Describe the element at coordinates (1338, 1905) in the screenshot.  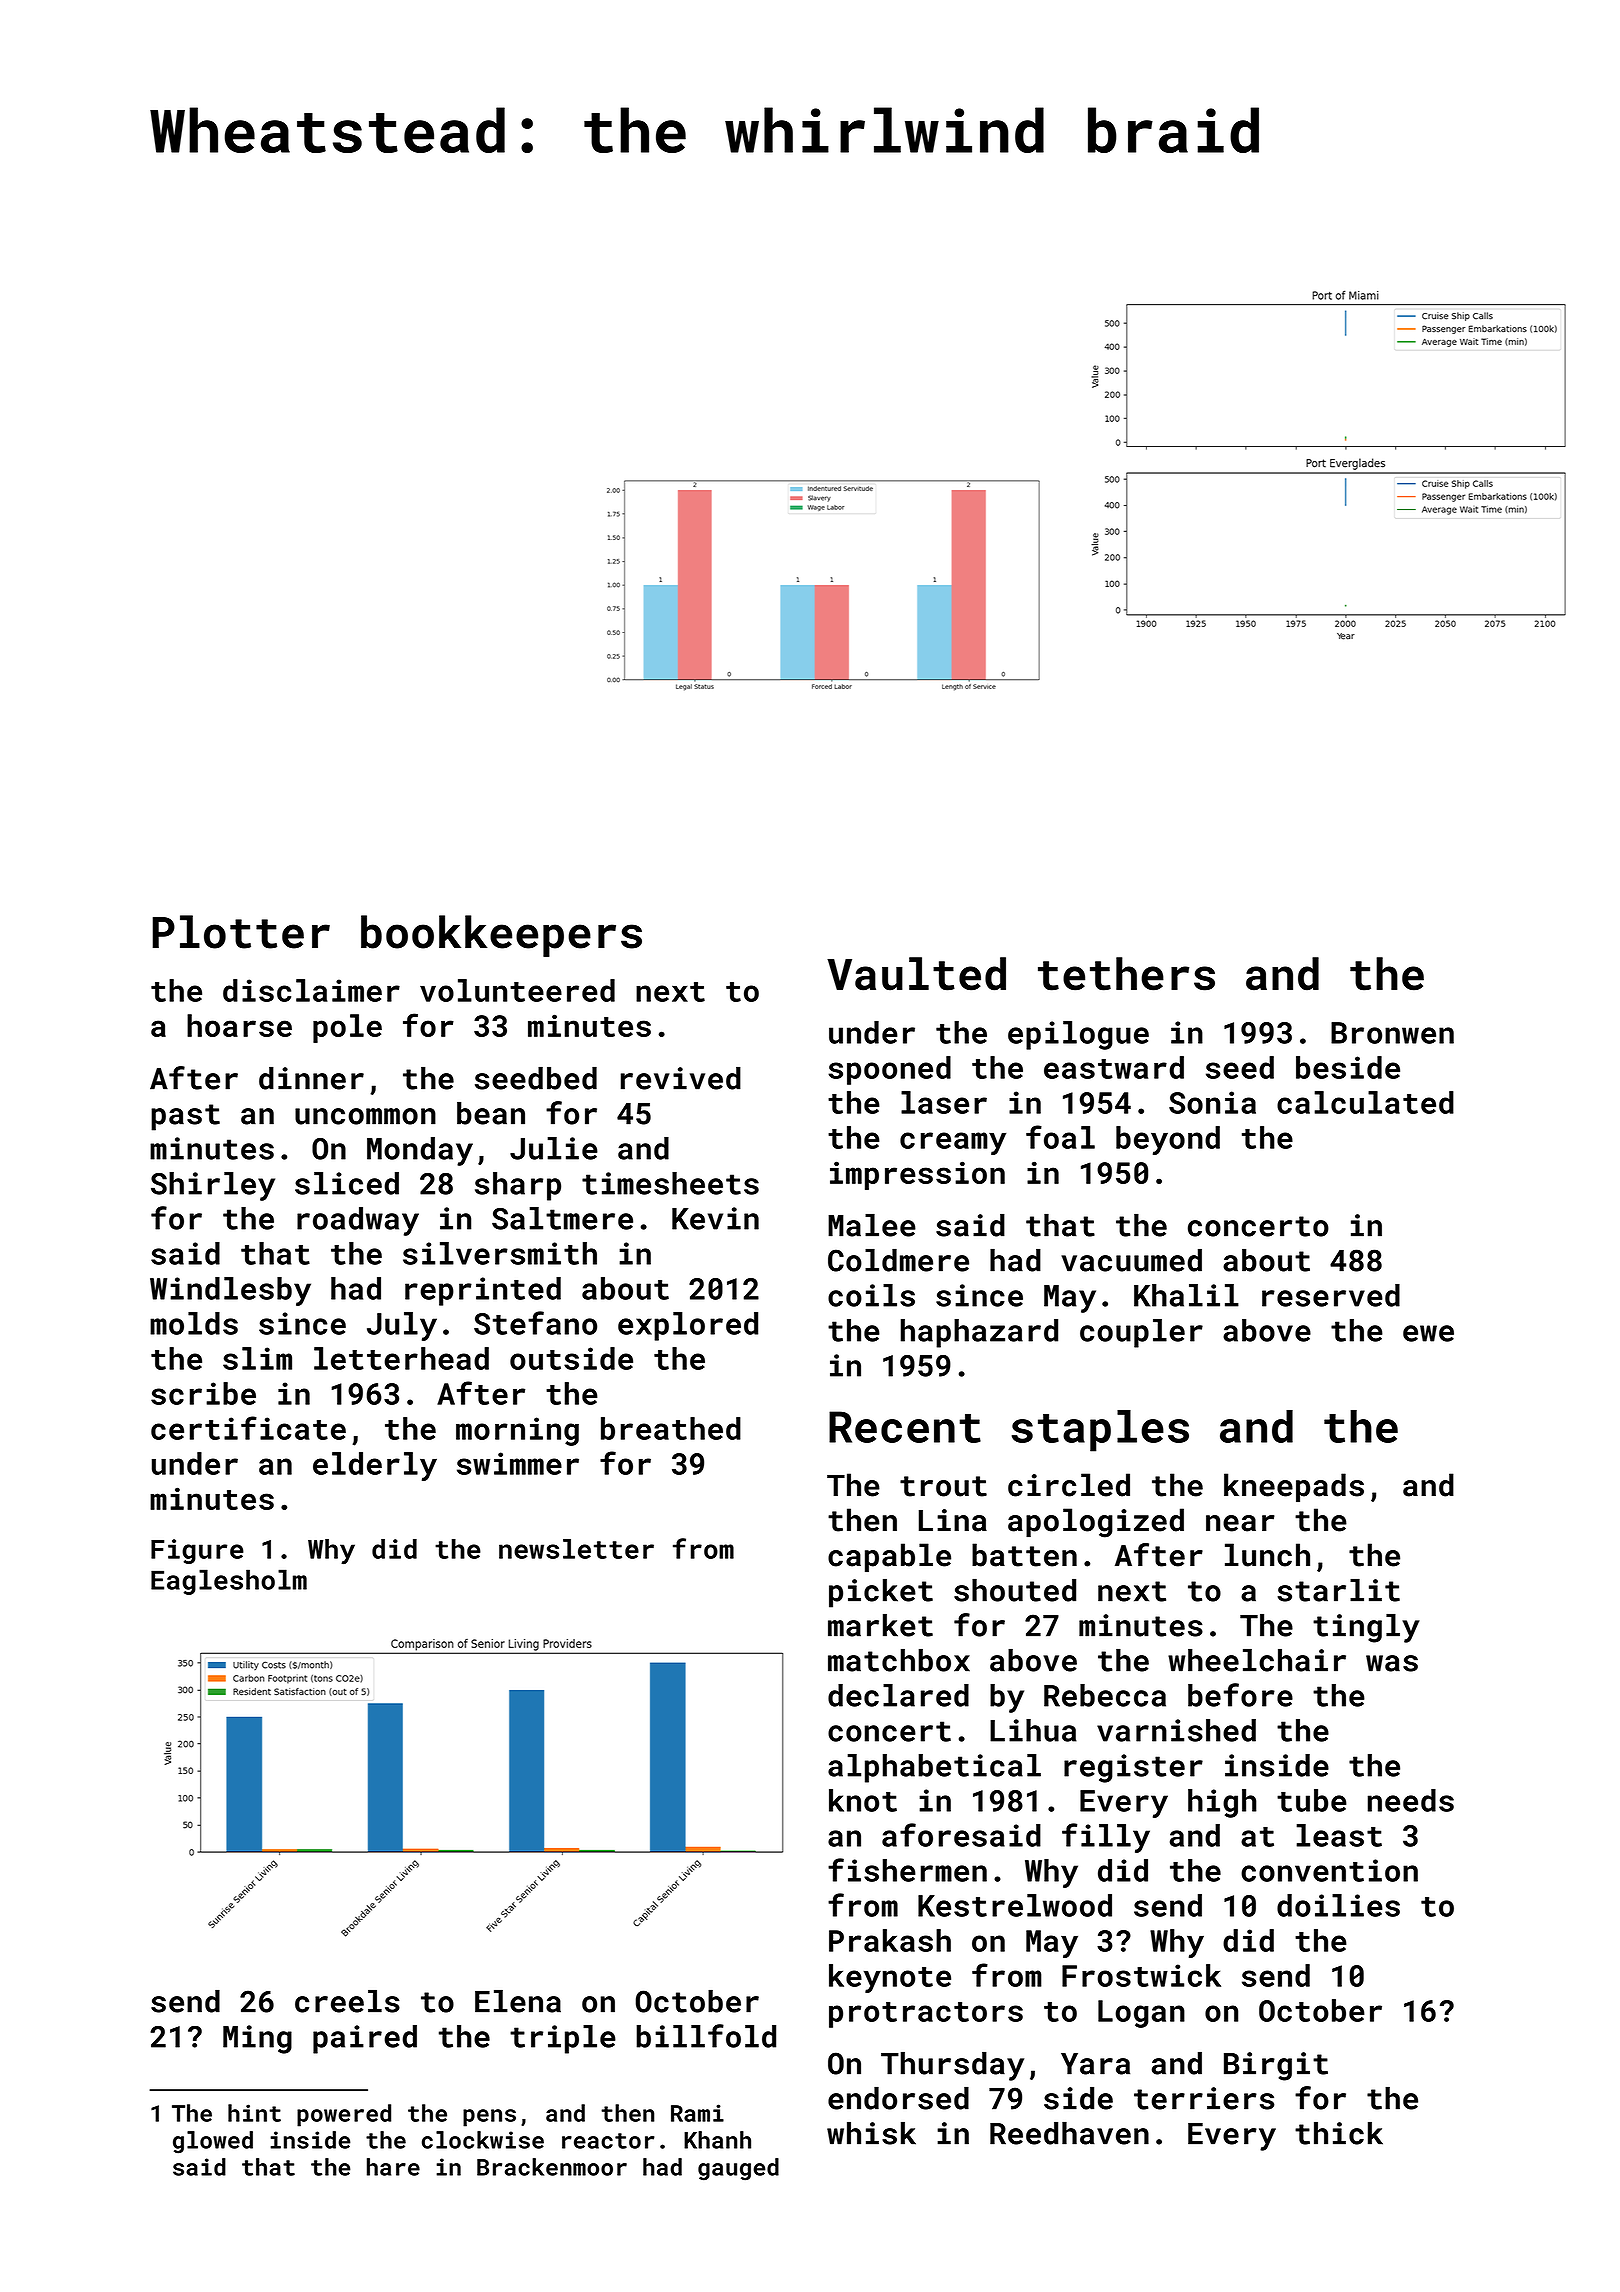
I see `doilies` at that location.
